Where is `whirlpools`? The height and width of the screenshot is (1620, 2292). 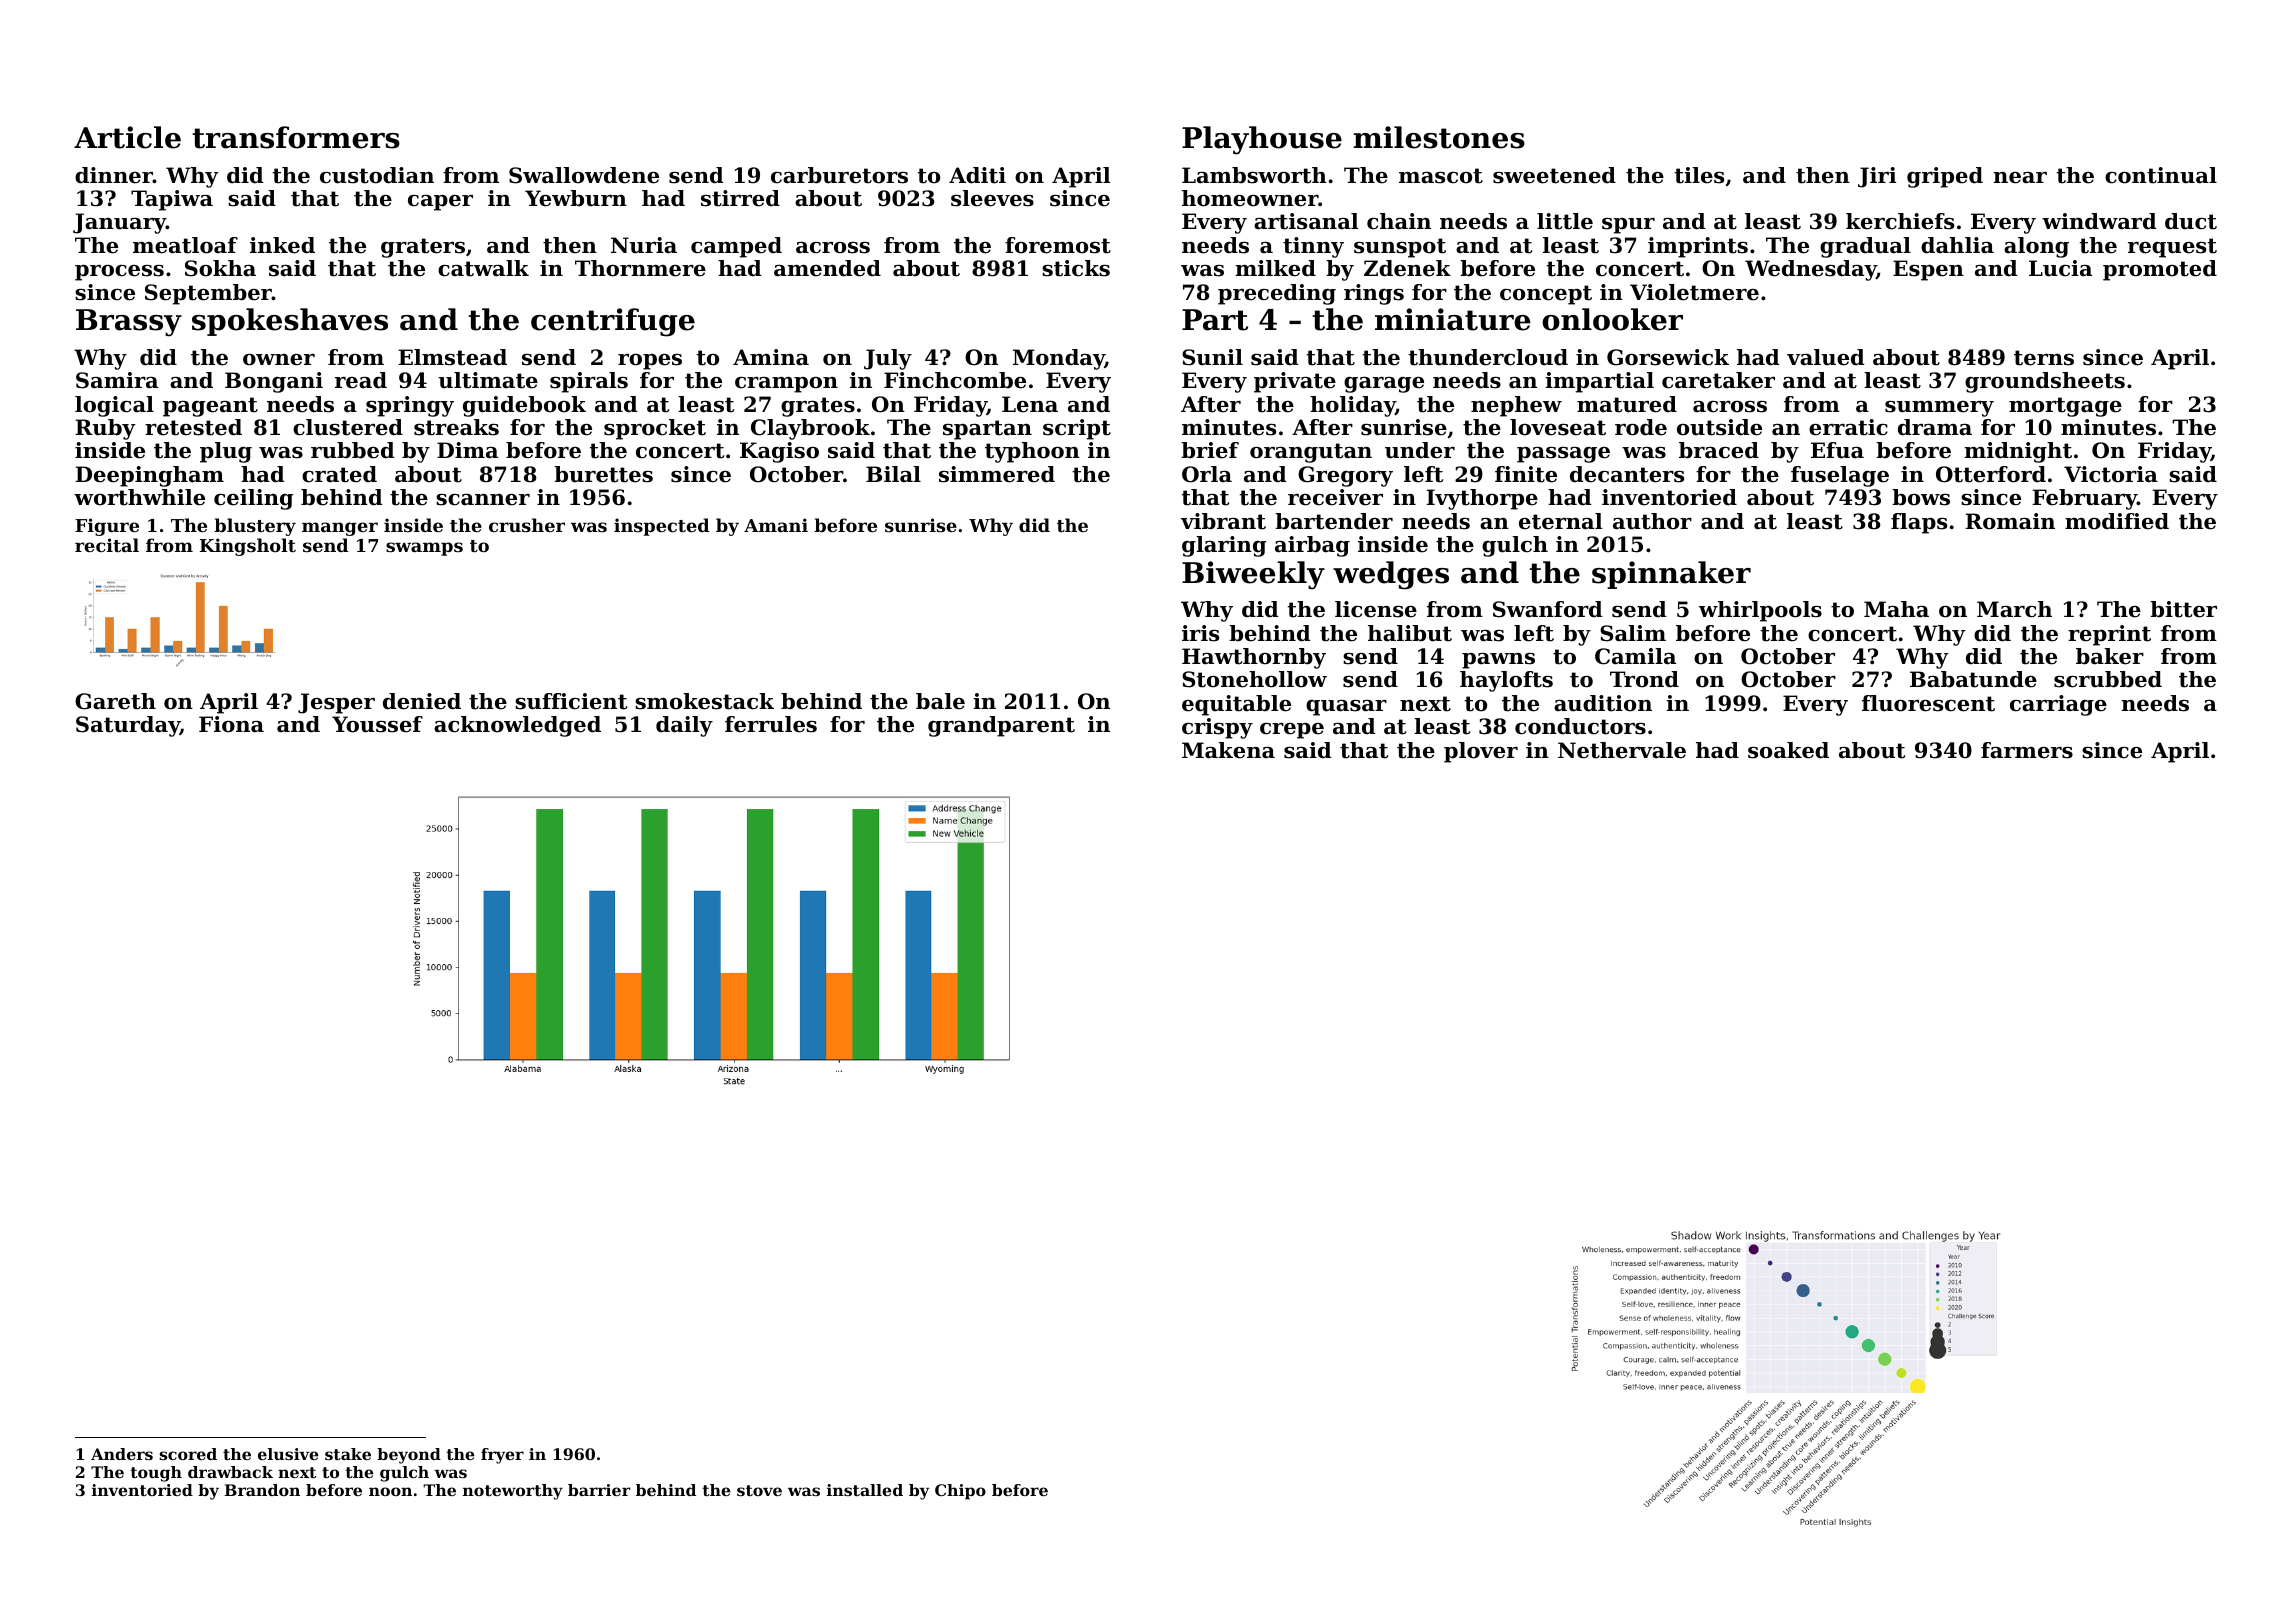 whirlpools is located at coordinates (1760, 611).
